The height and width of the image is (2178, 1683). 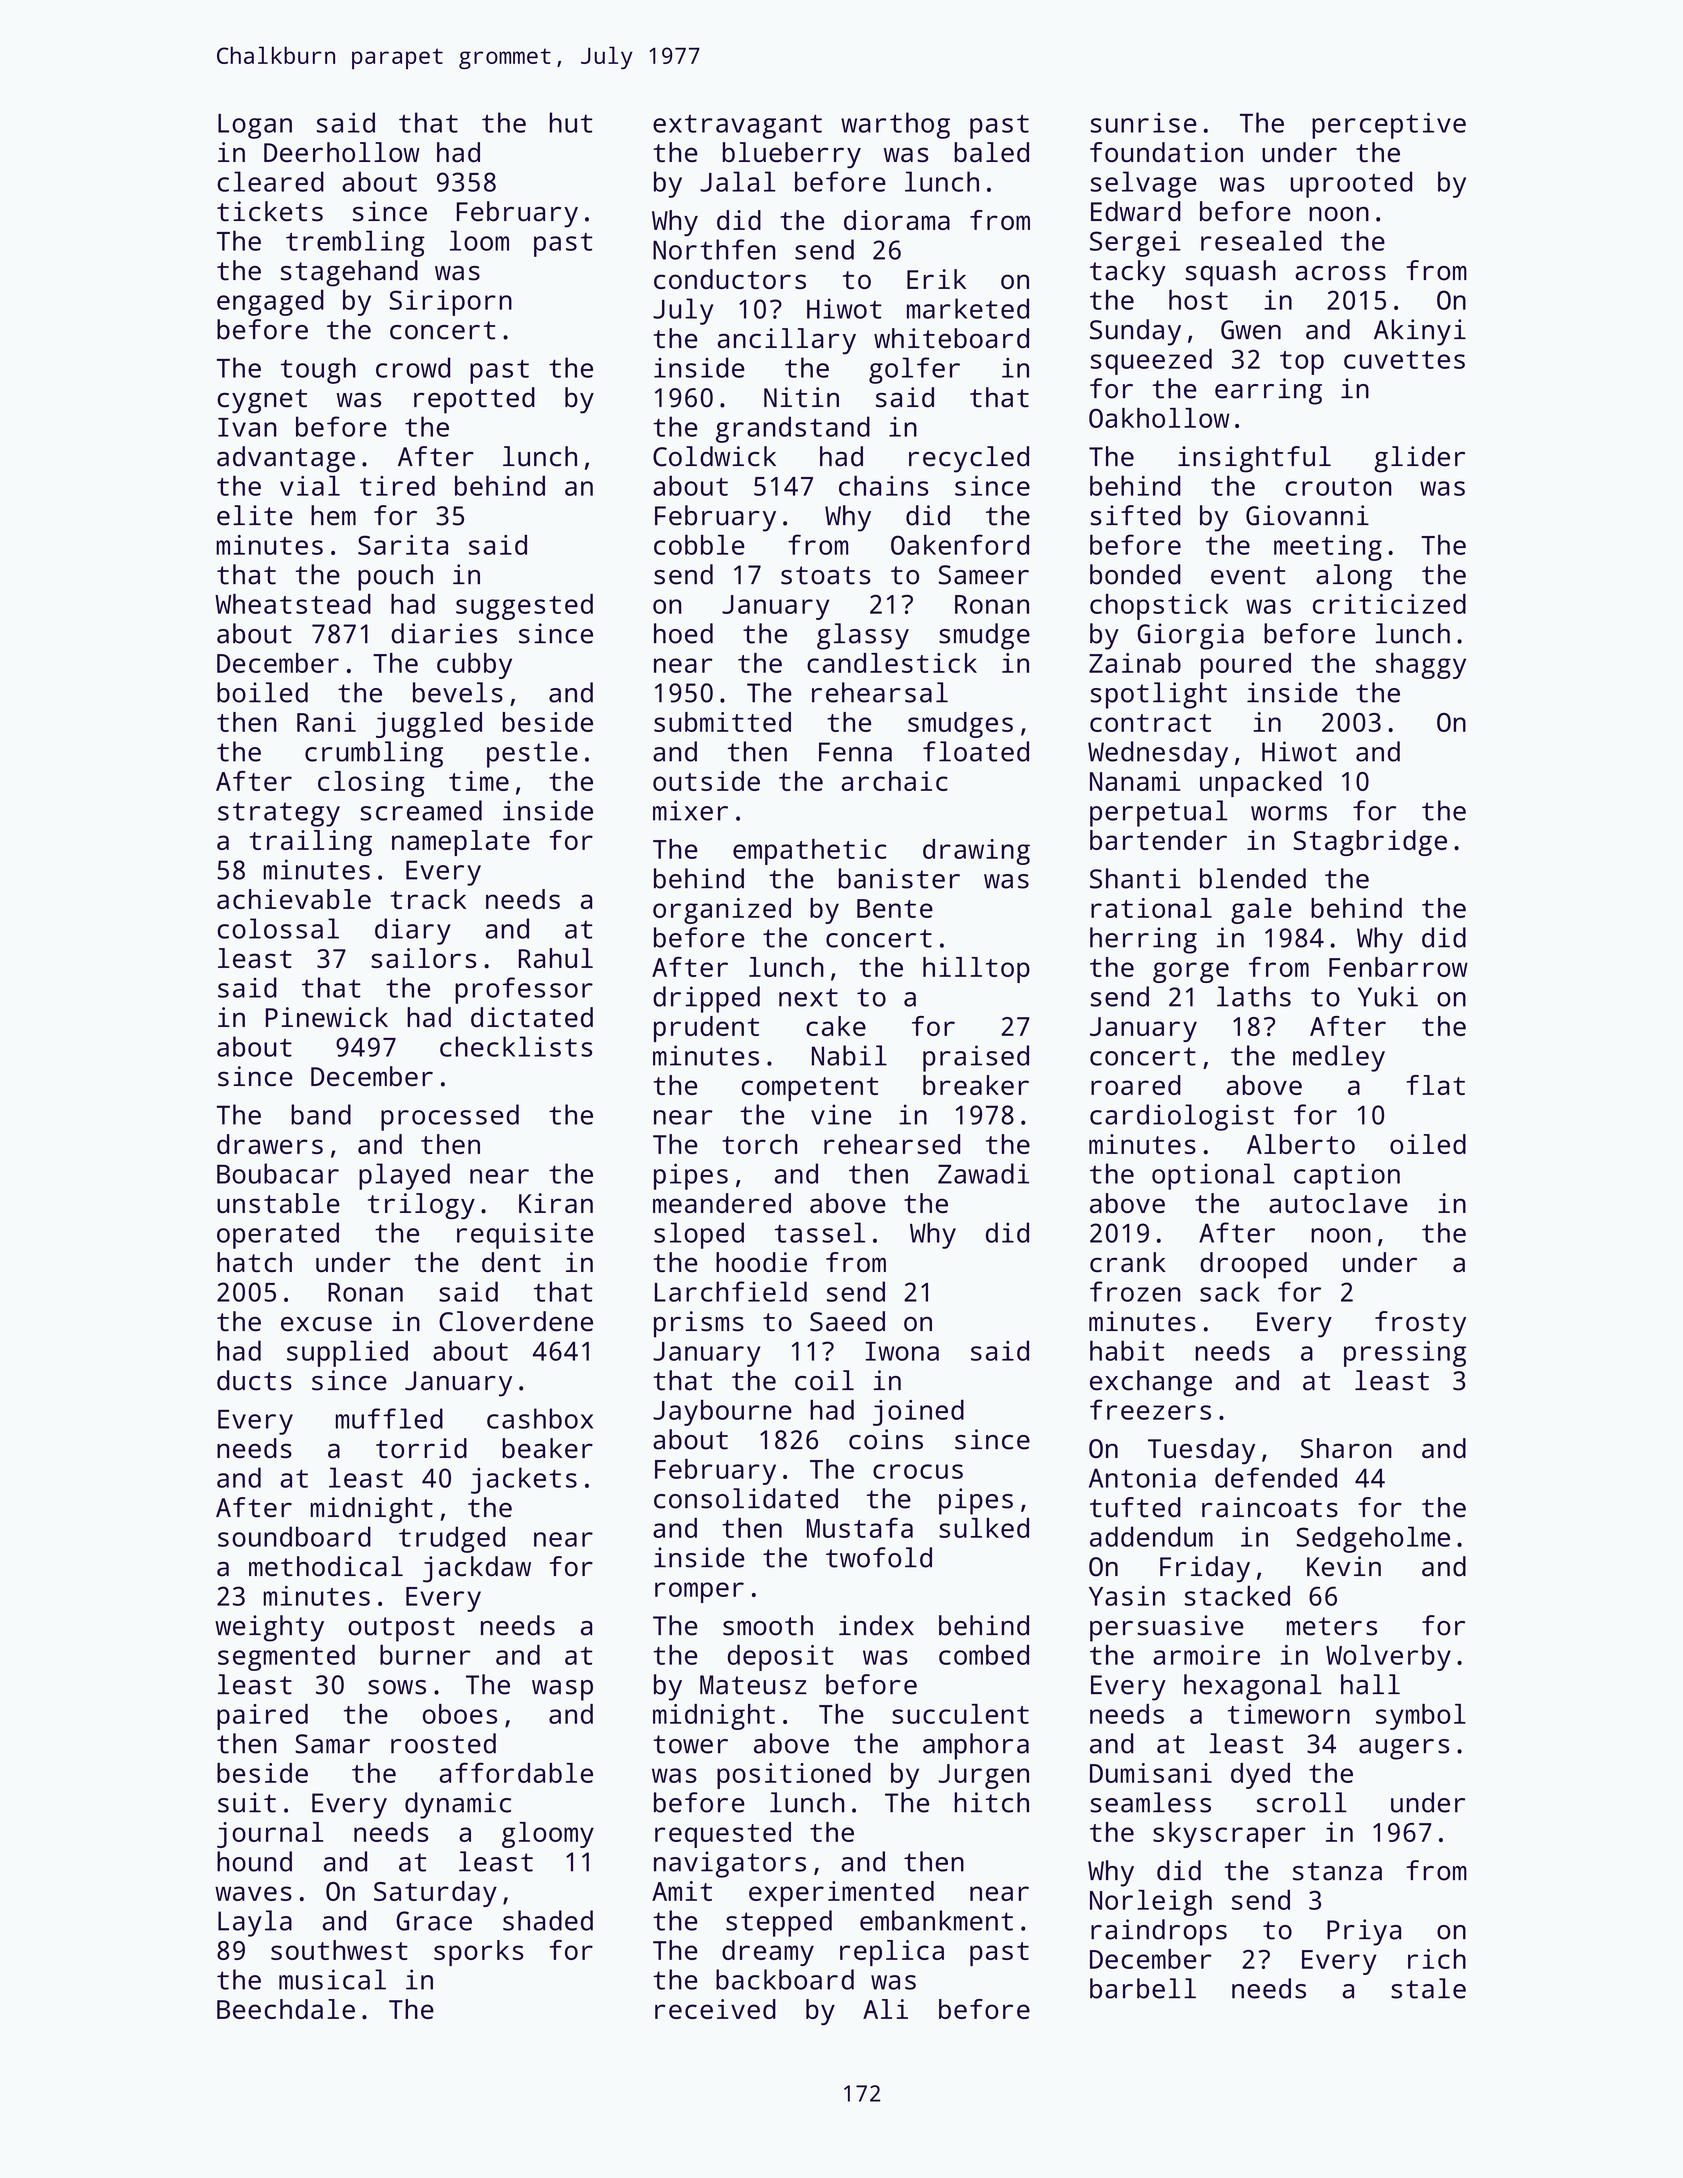 I want to click on Ali, so click(x=885, y=2009).
